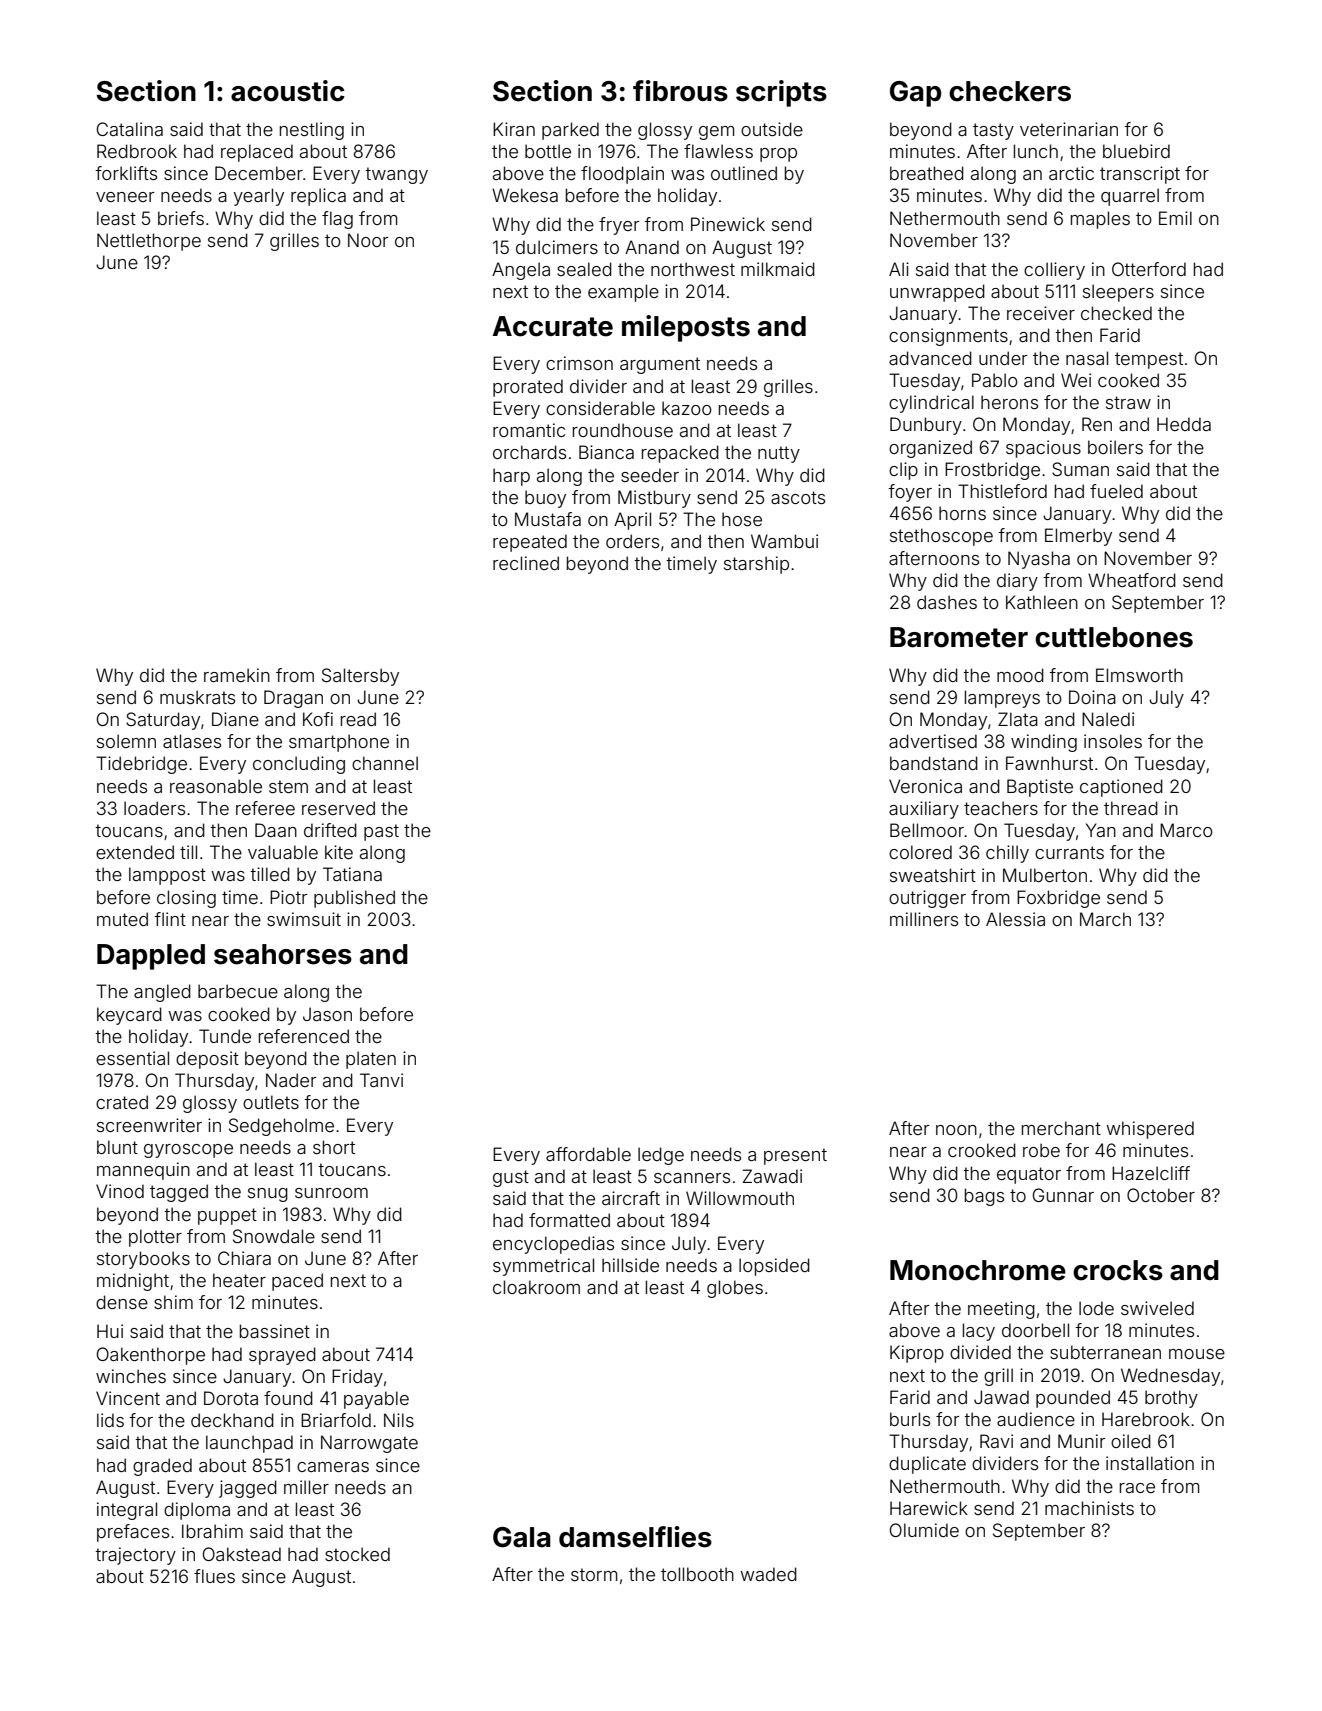 This screenshot has height=1711, width=1322. What do you see at coordinates (1105, 919) in the screenshot?
I see `March` at bounding box center [1105, 919].
